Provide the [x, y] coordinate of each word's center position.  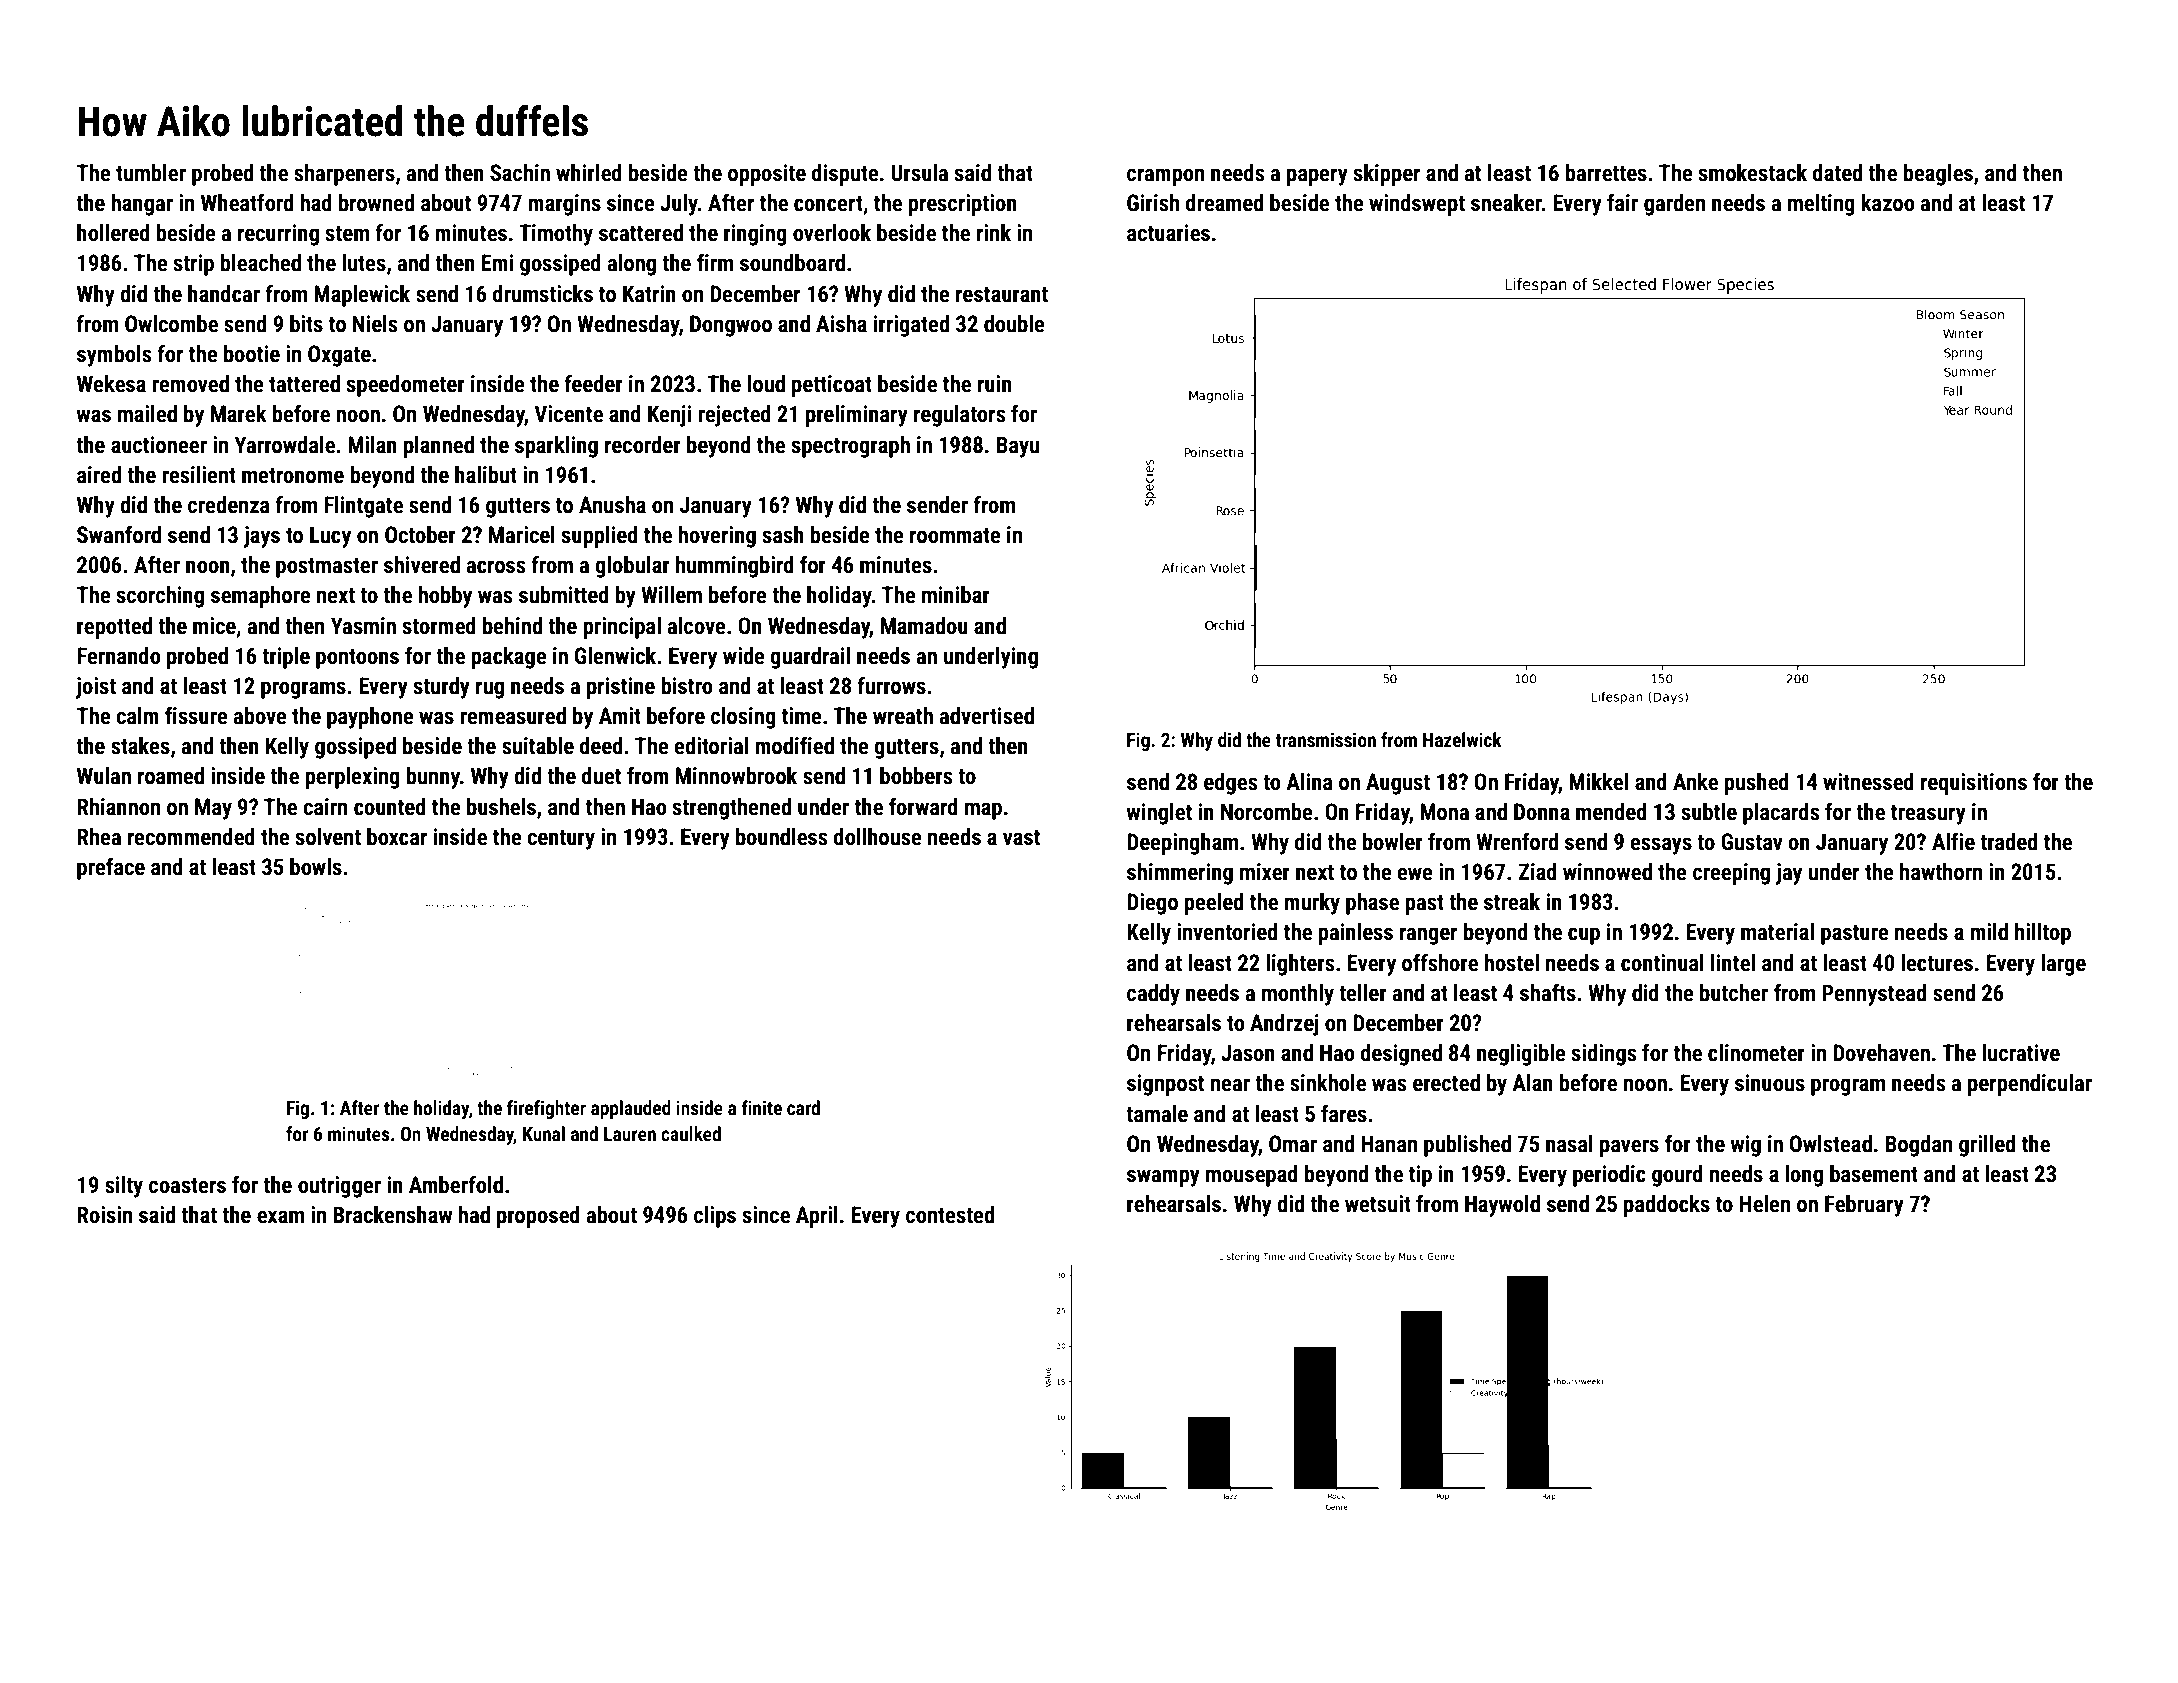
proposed [538, 1217]
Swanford [119, 534]
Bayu [1018, 447]
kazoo [1887, 203]
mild [1989, 931]
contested [950, 1215]
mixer [1265, 872]
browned [376, 203]
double [1014, 324]
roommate [955, 536]
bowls [316, 867]
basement [1874, 1174]
